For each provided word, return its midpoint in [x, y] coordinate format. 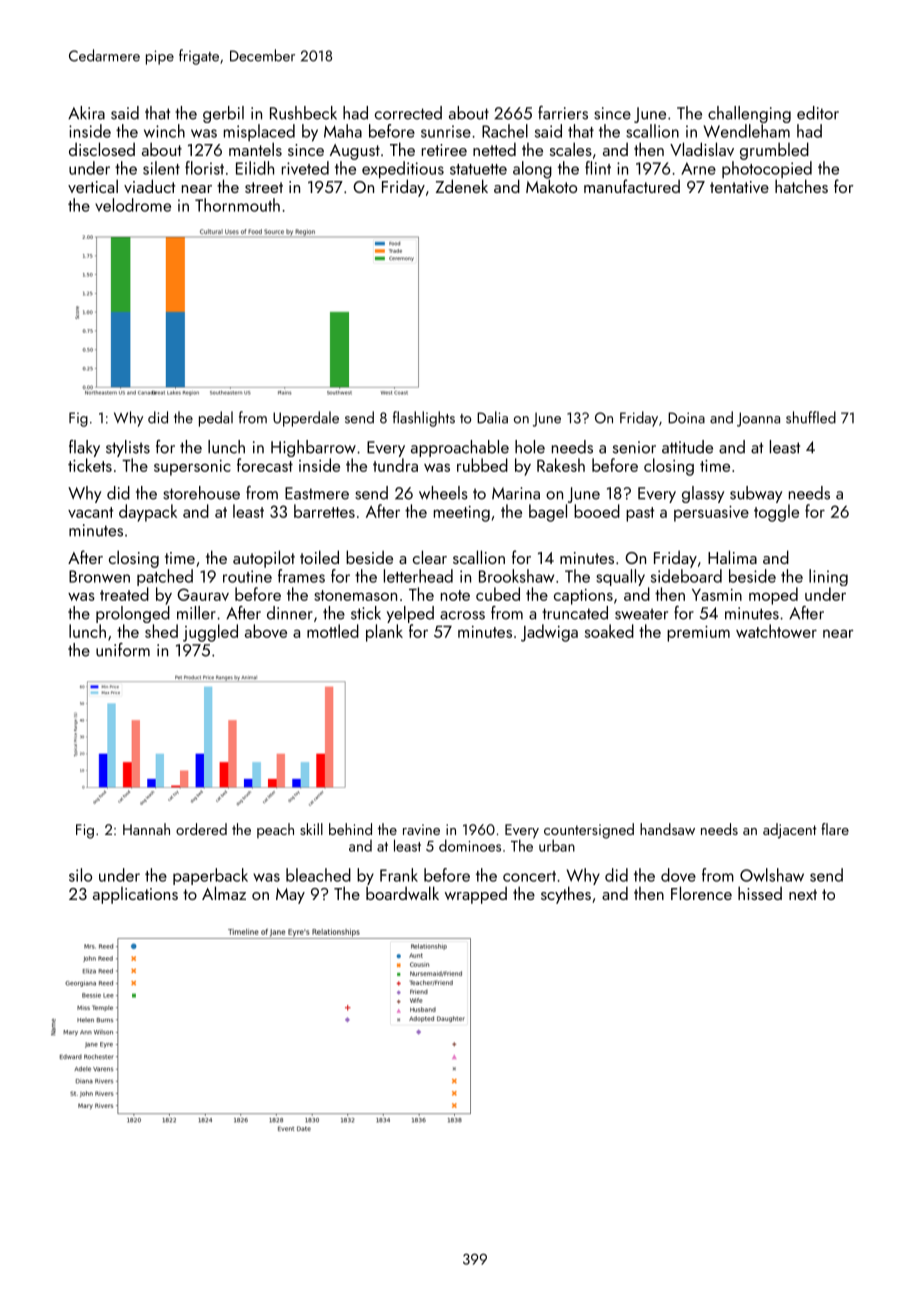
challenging [749, 114]
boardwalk [402, 893]
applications [135, 895]
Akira [86, 113]
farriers [563, 113]
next [803, 894]
